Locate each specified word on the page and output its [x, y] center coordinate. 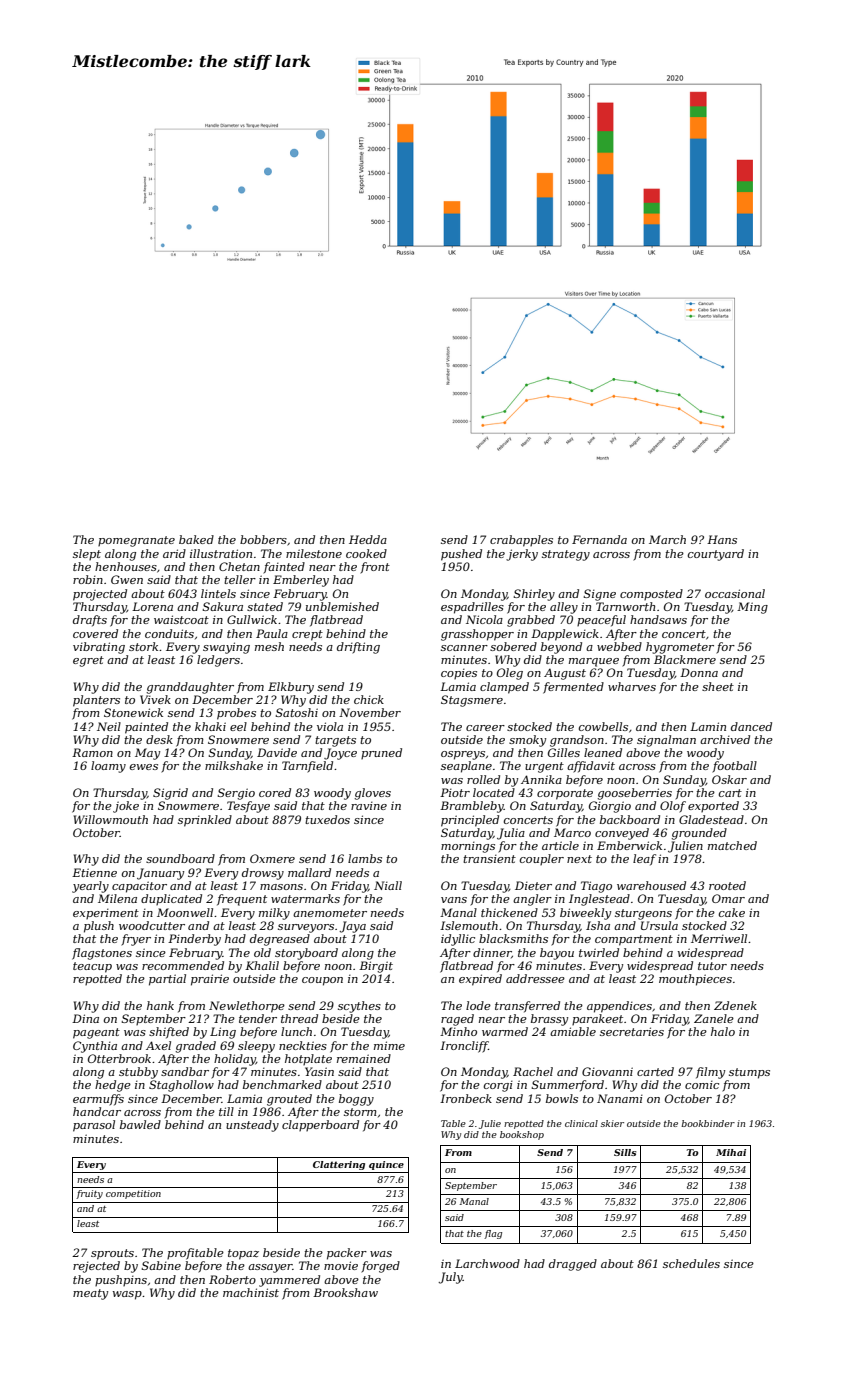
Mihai [731, 1152]
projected [100, 595]
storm [360, 1112]
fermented [573, 688]
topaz [243, 1254]
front [375, 568]
